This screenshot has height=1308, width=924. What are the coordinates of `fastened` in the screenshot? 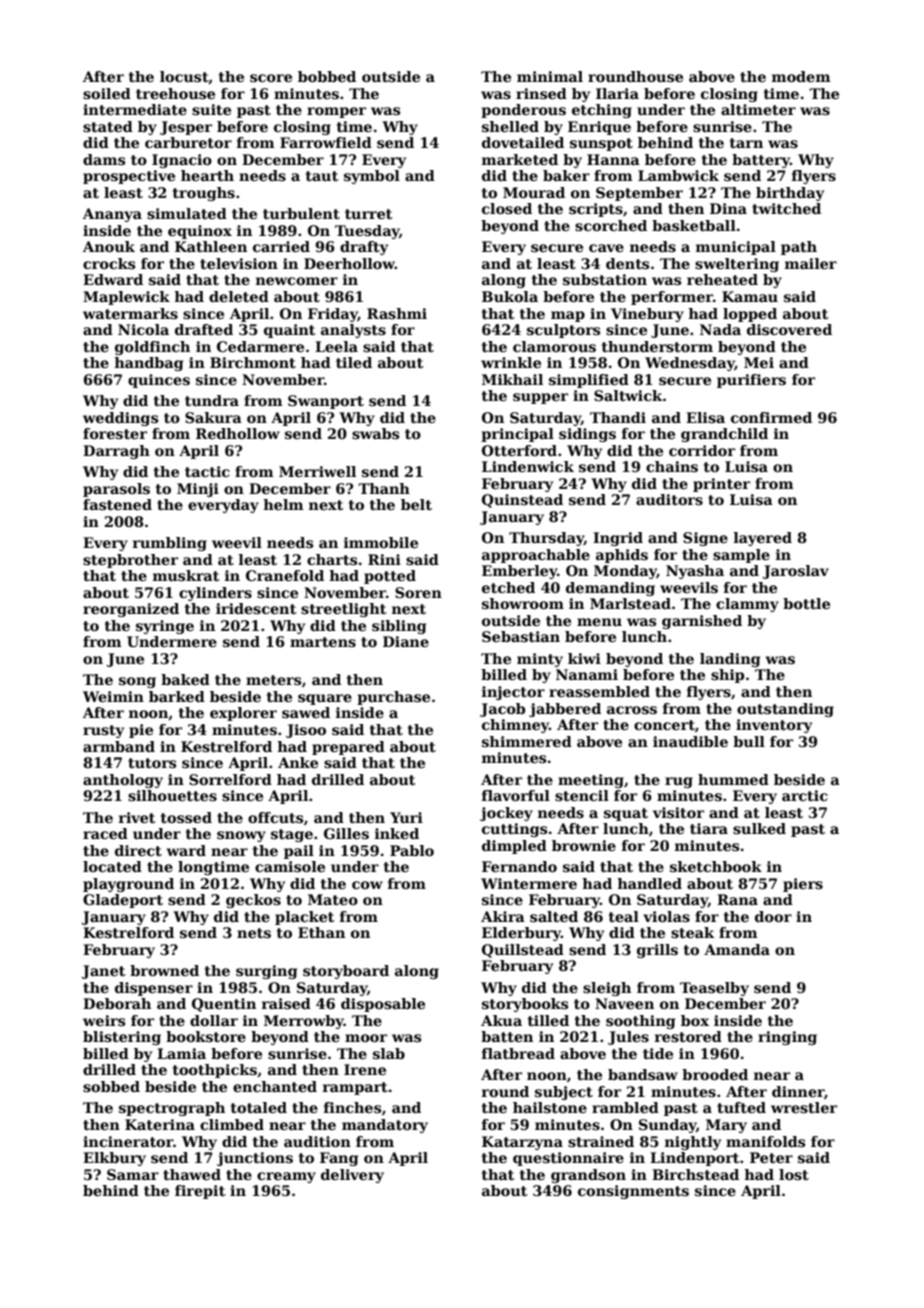 It's located at (117, 504).
